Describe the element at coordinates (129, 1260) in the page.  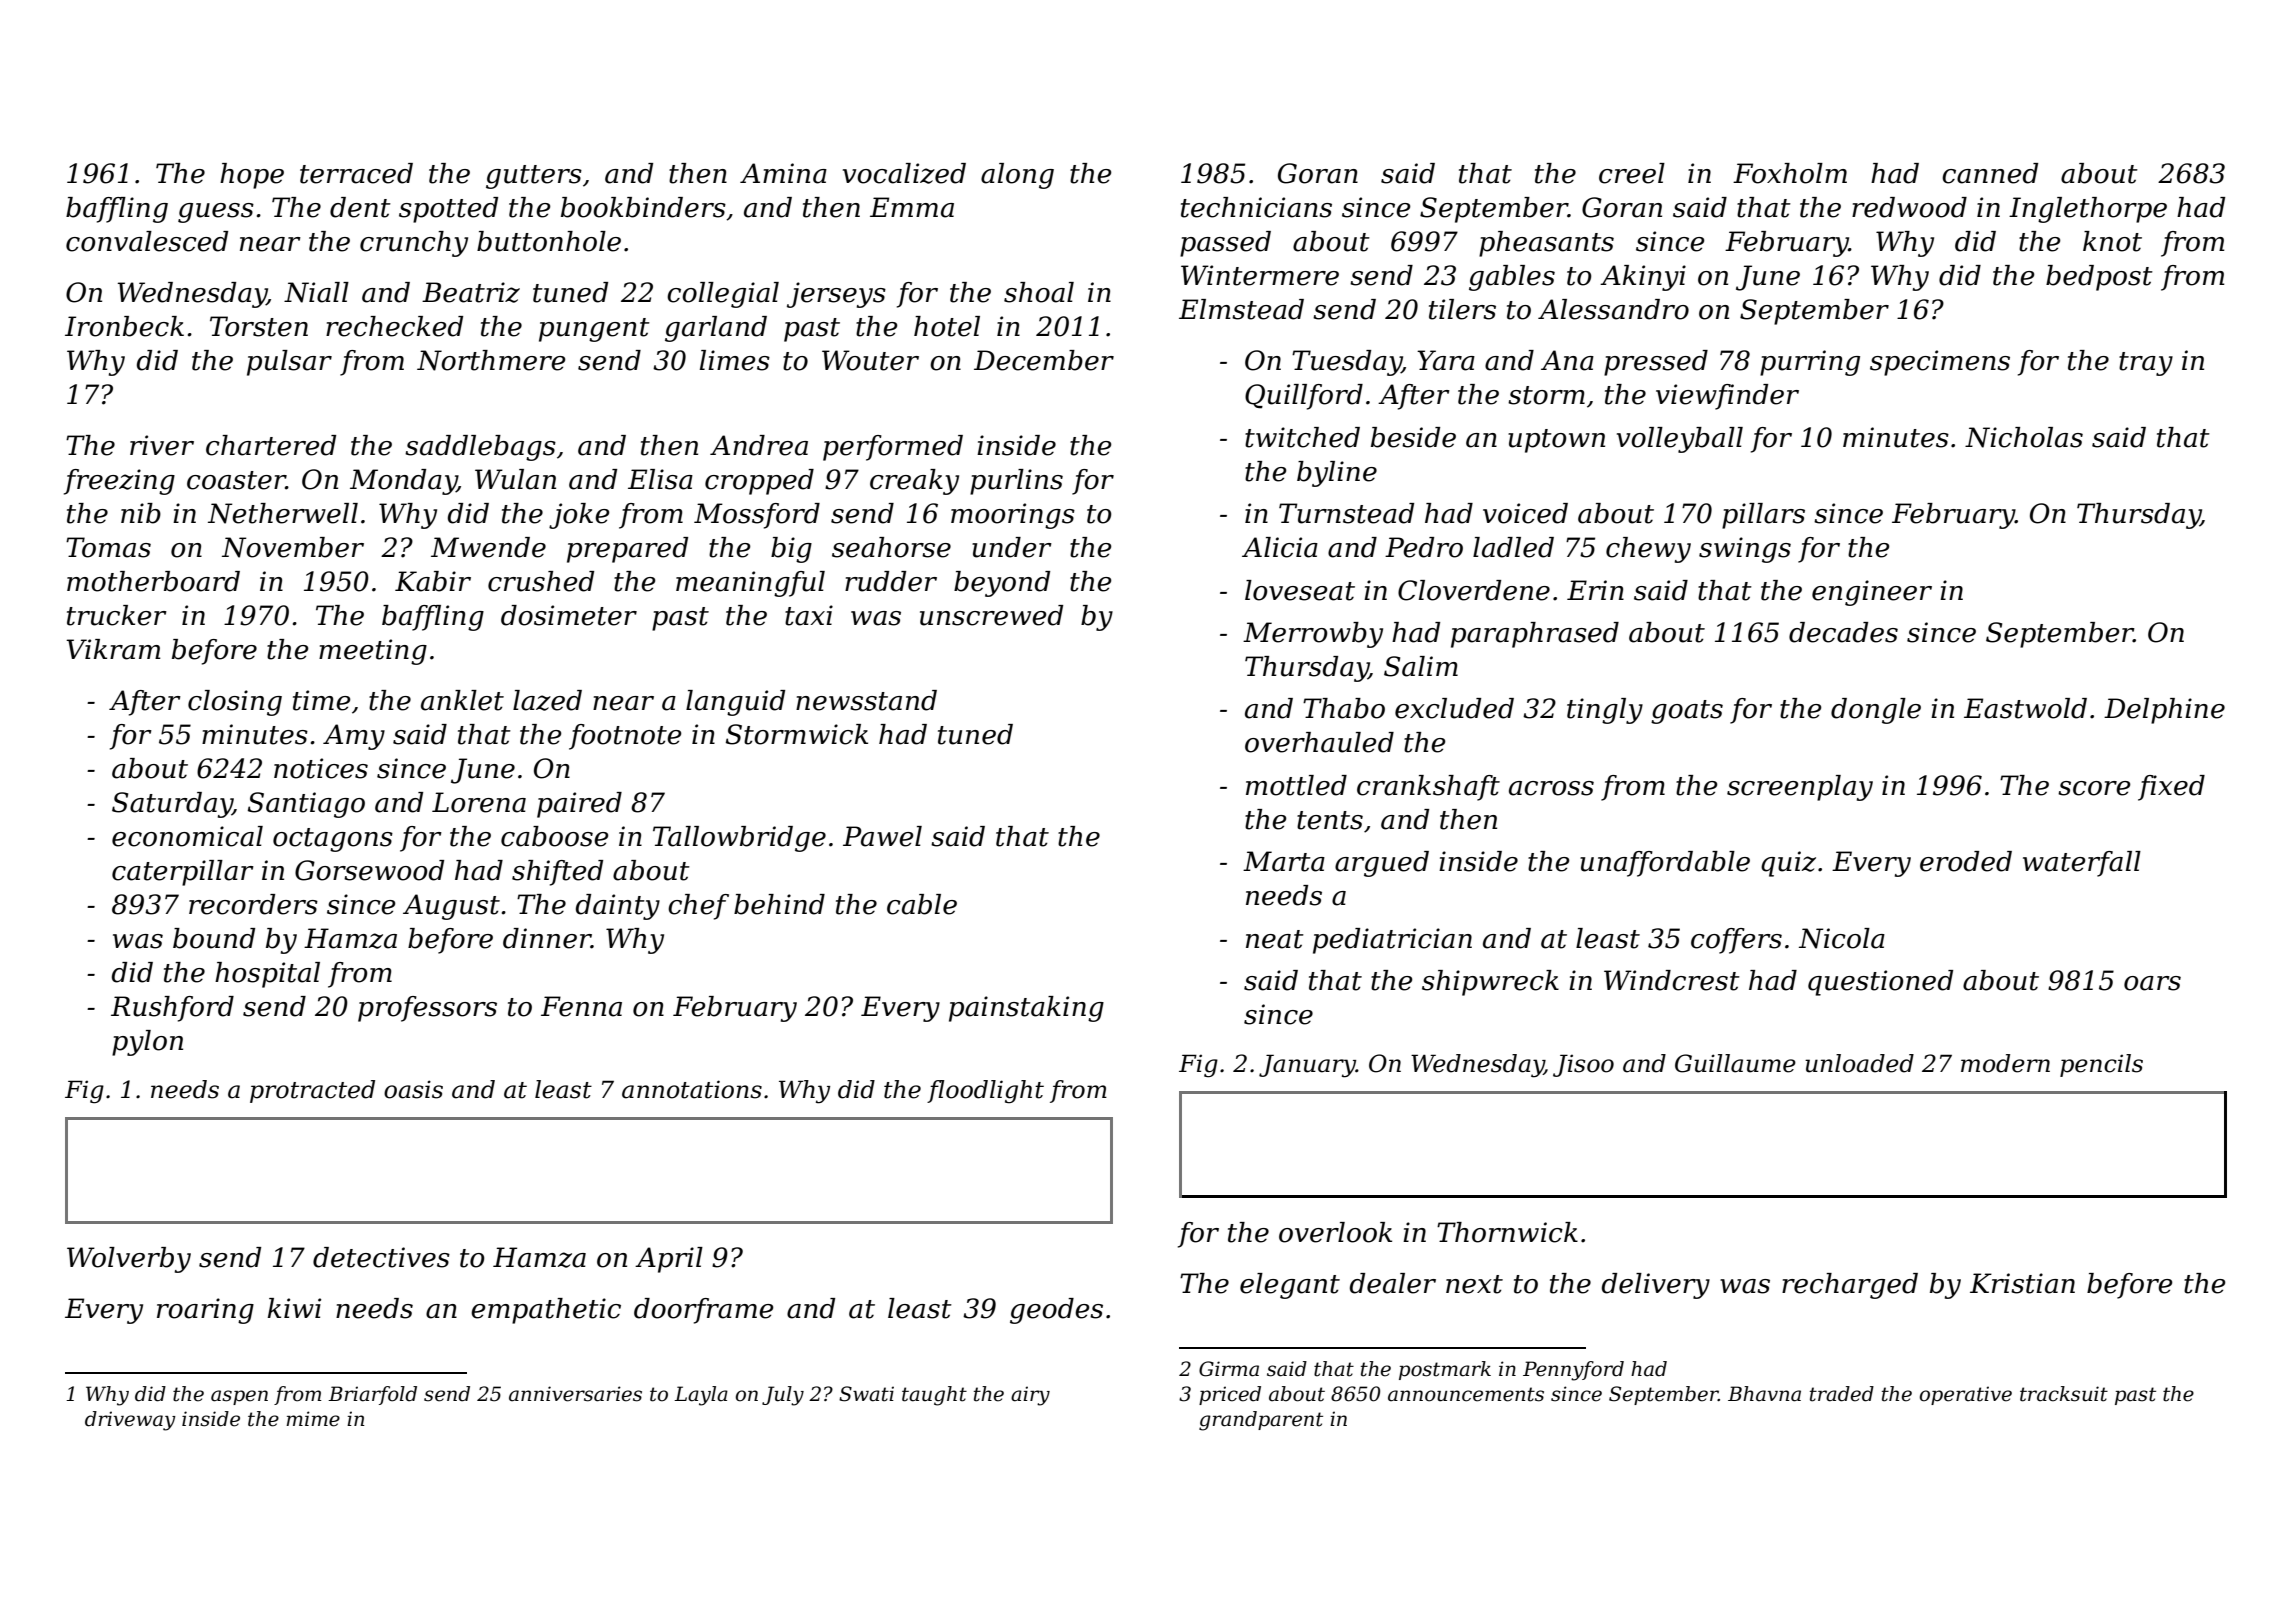
I see `Wolverby` at that location.
